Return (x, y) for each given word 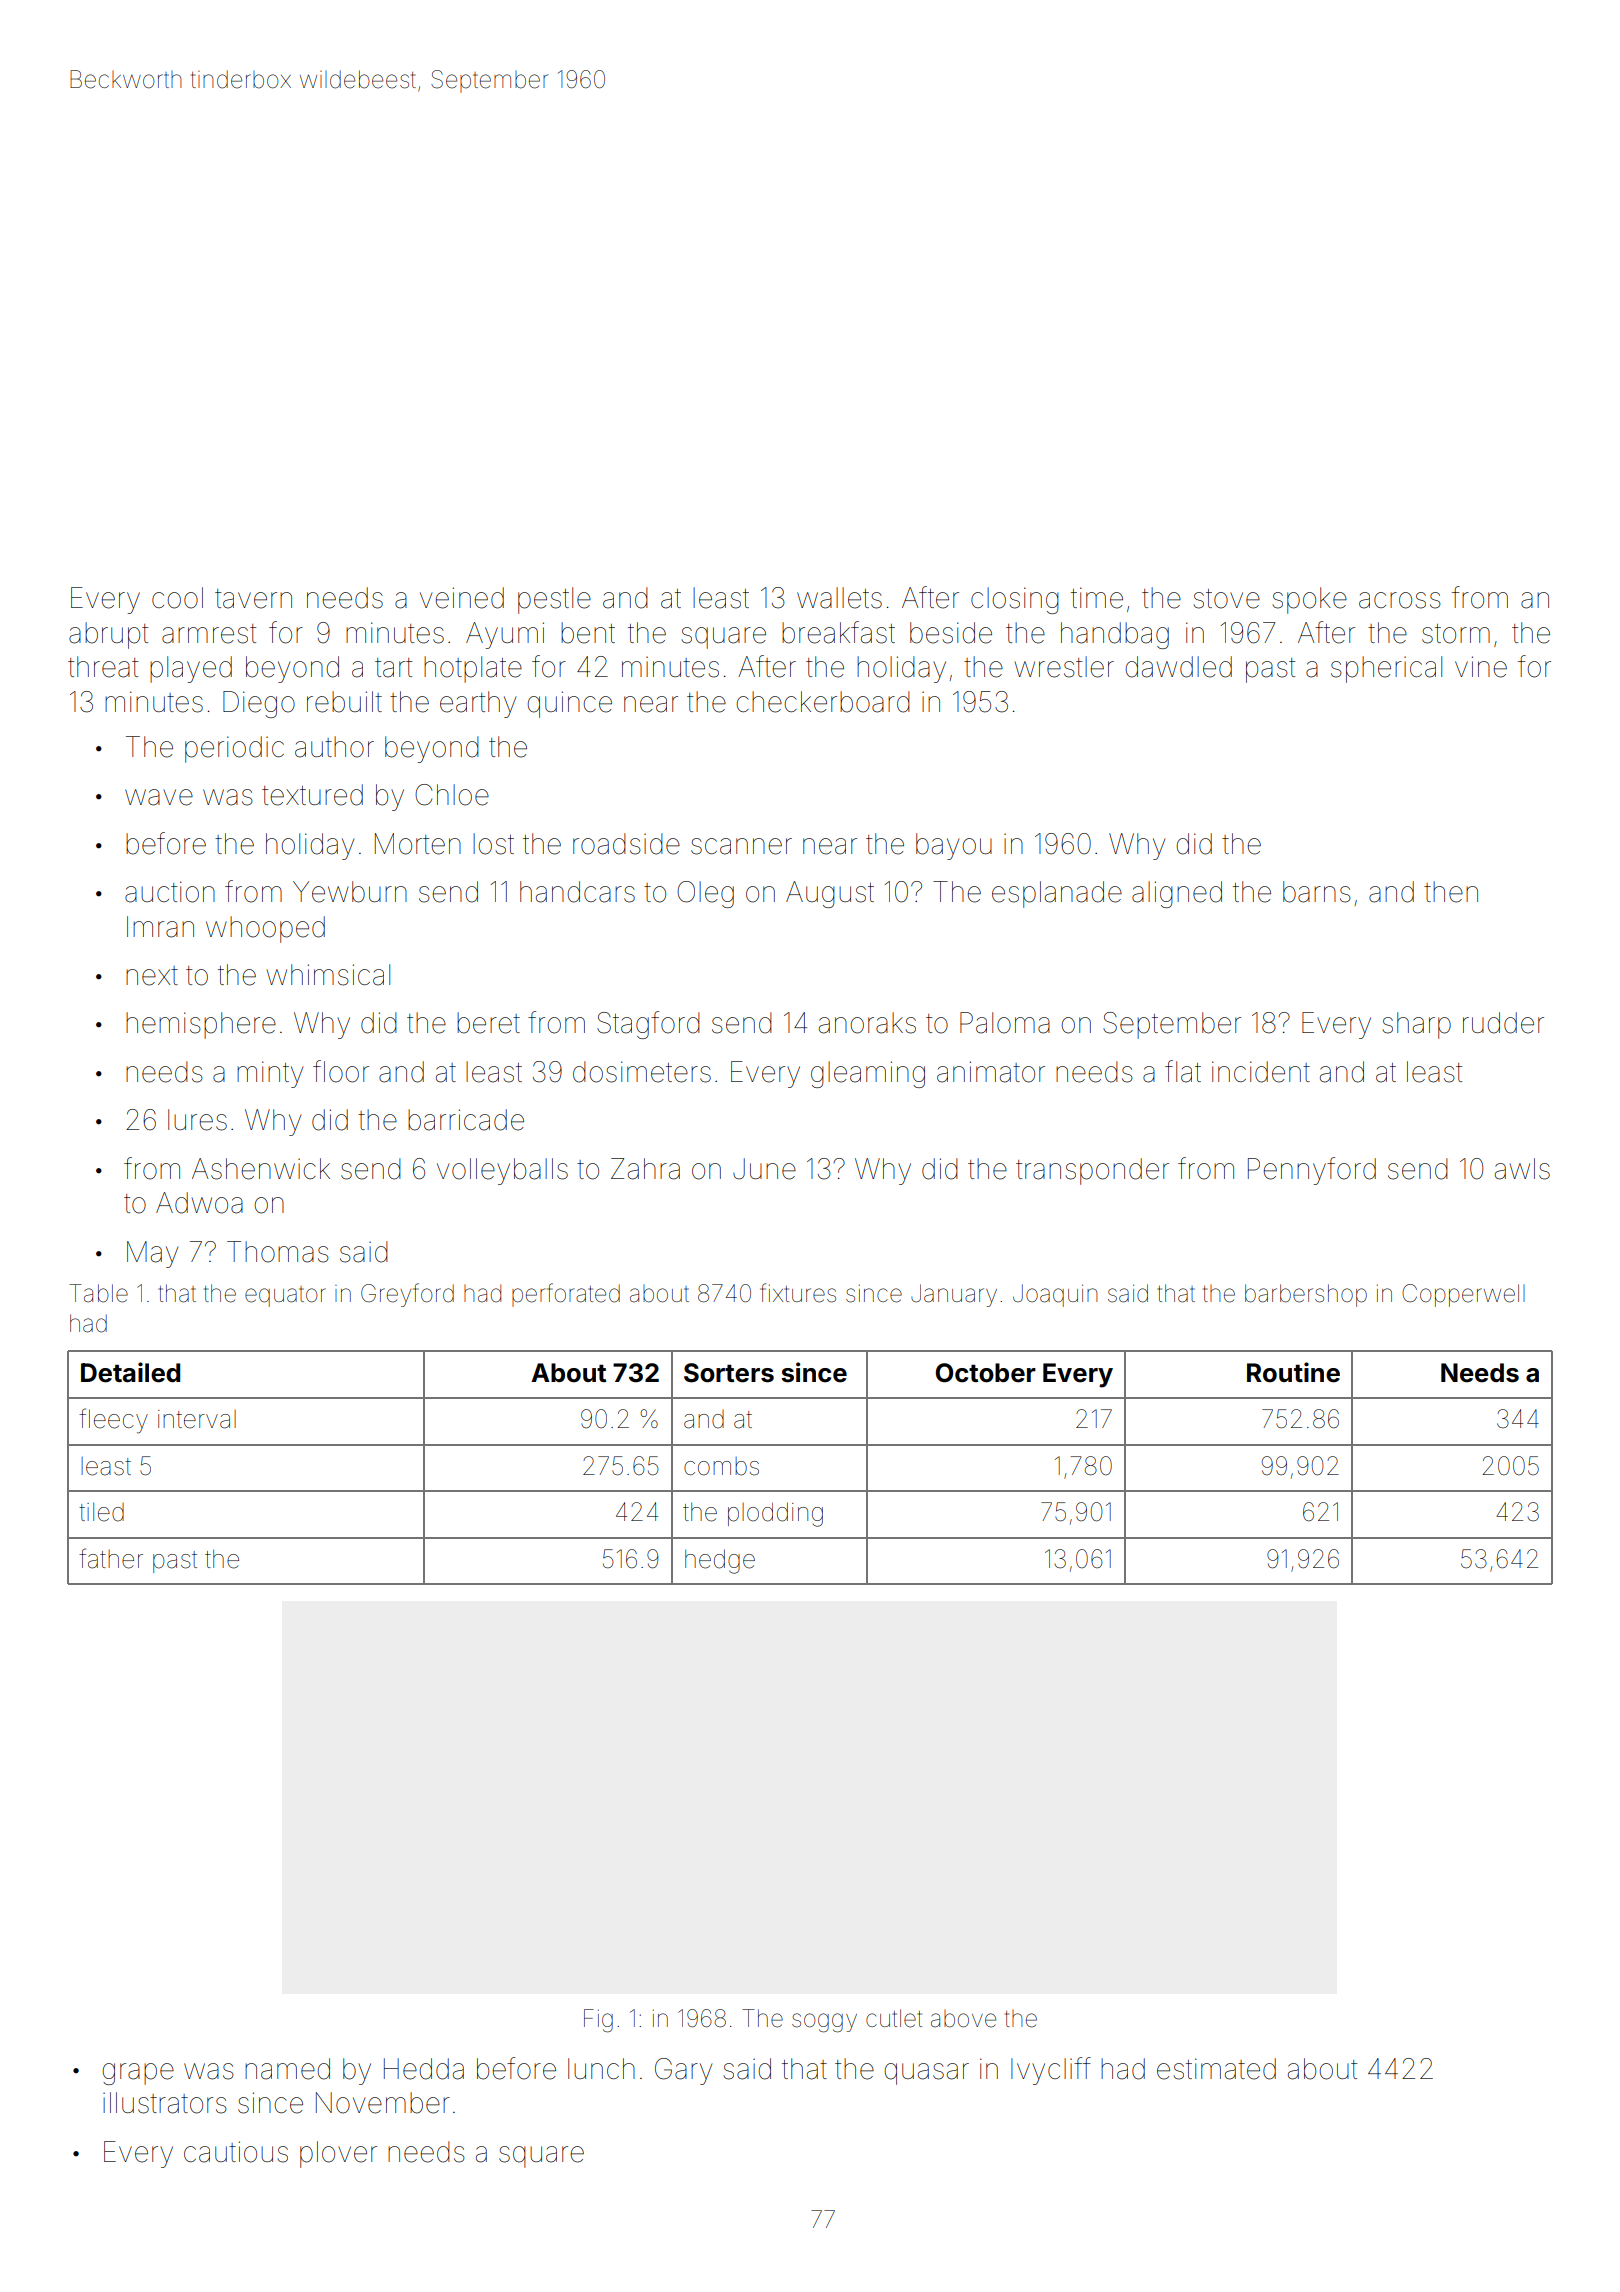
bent (588, 633)
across (1400, 600)
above (963, 2019)
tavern (253, 599)
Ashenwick (261, 1169)
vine (1481, 667)
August (830, 894)
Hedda (424, 2069)
